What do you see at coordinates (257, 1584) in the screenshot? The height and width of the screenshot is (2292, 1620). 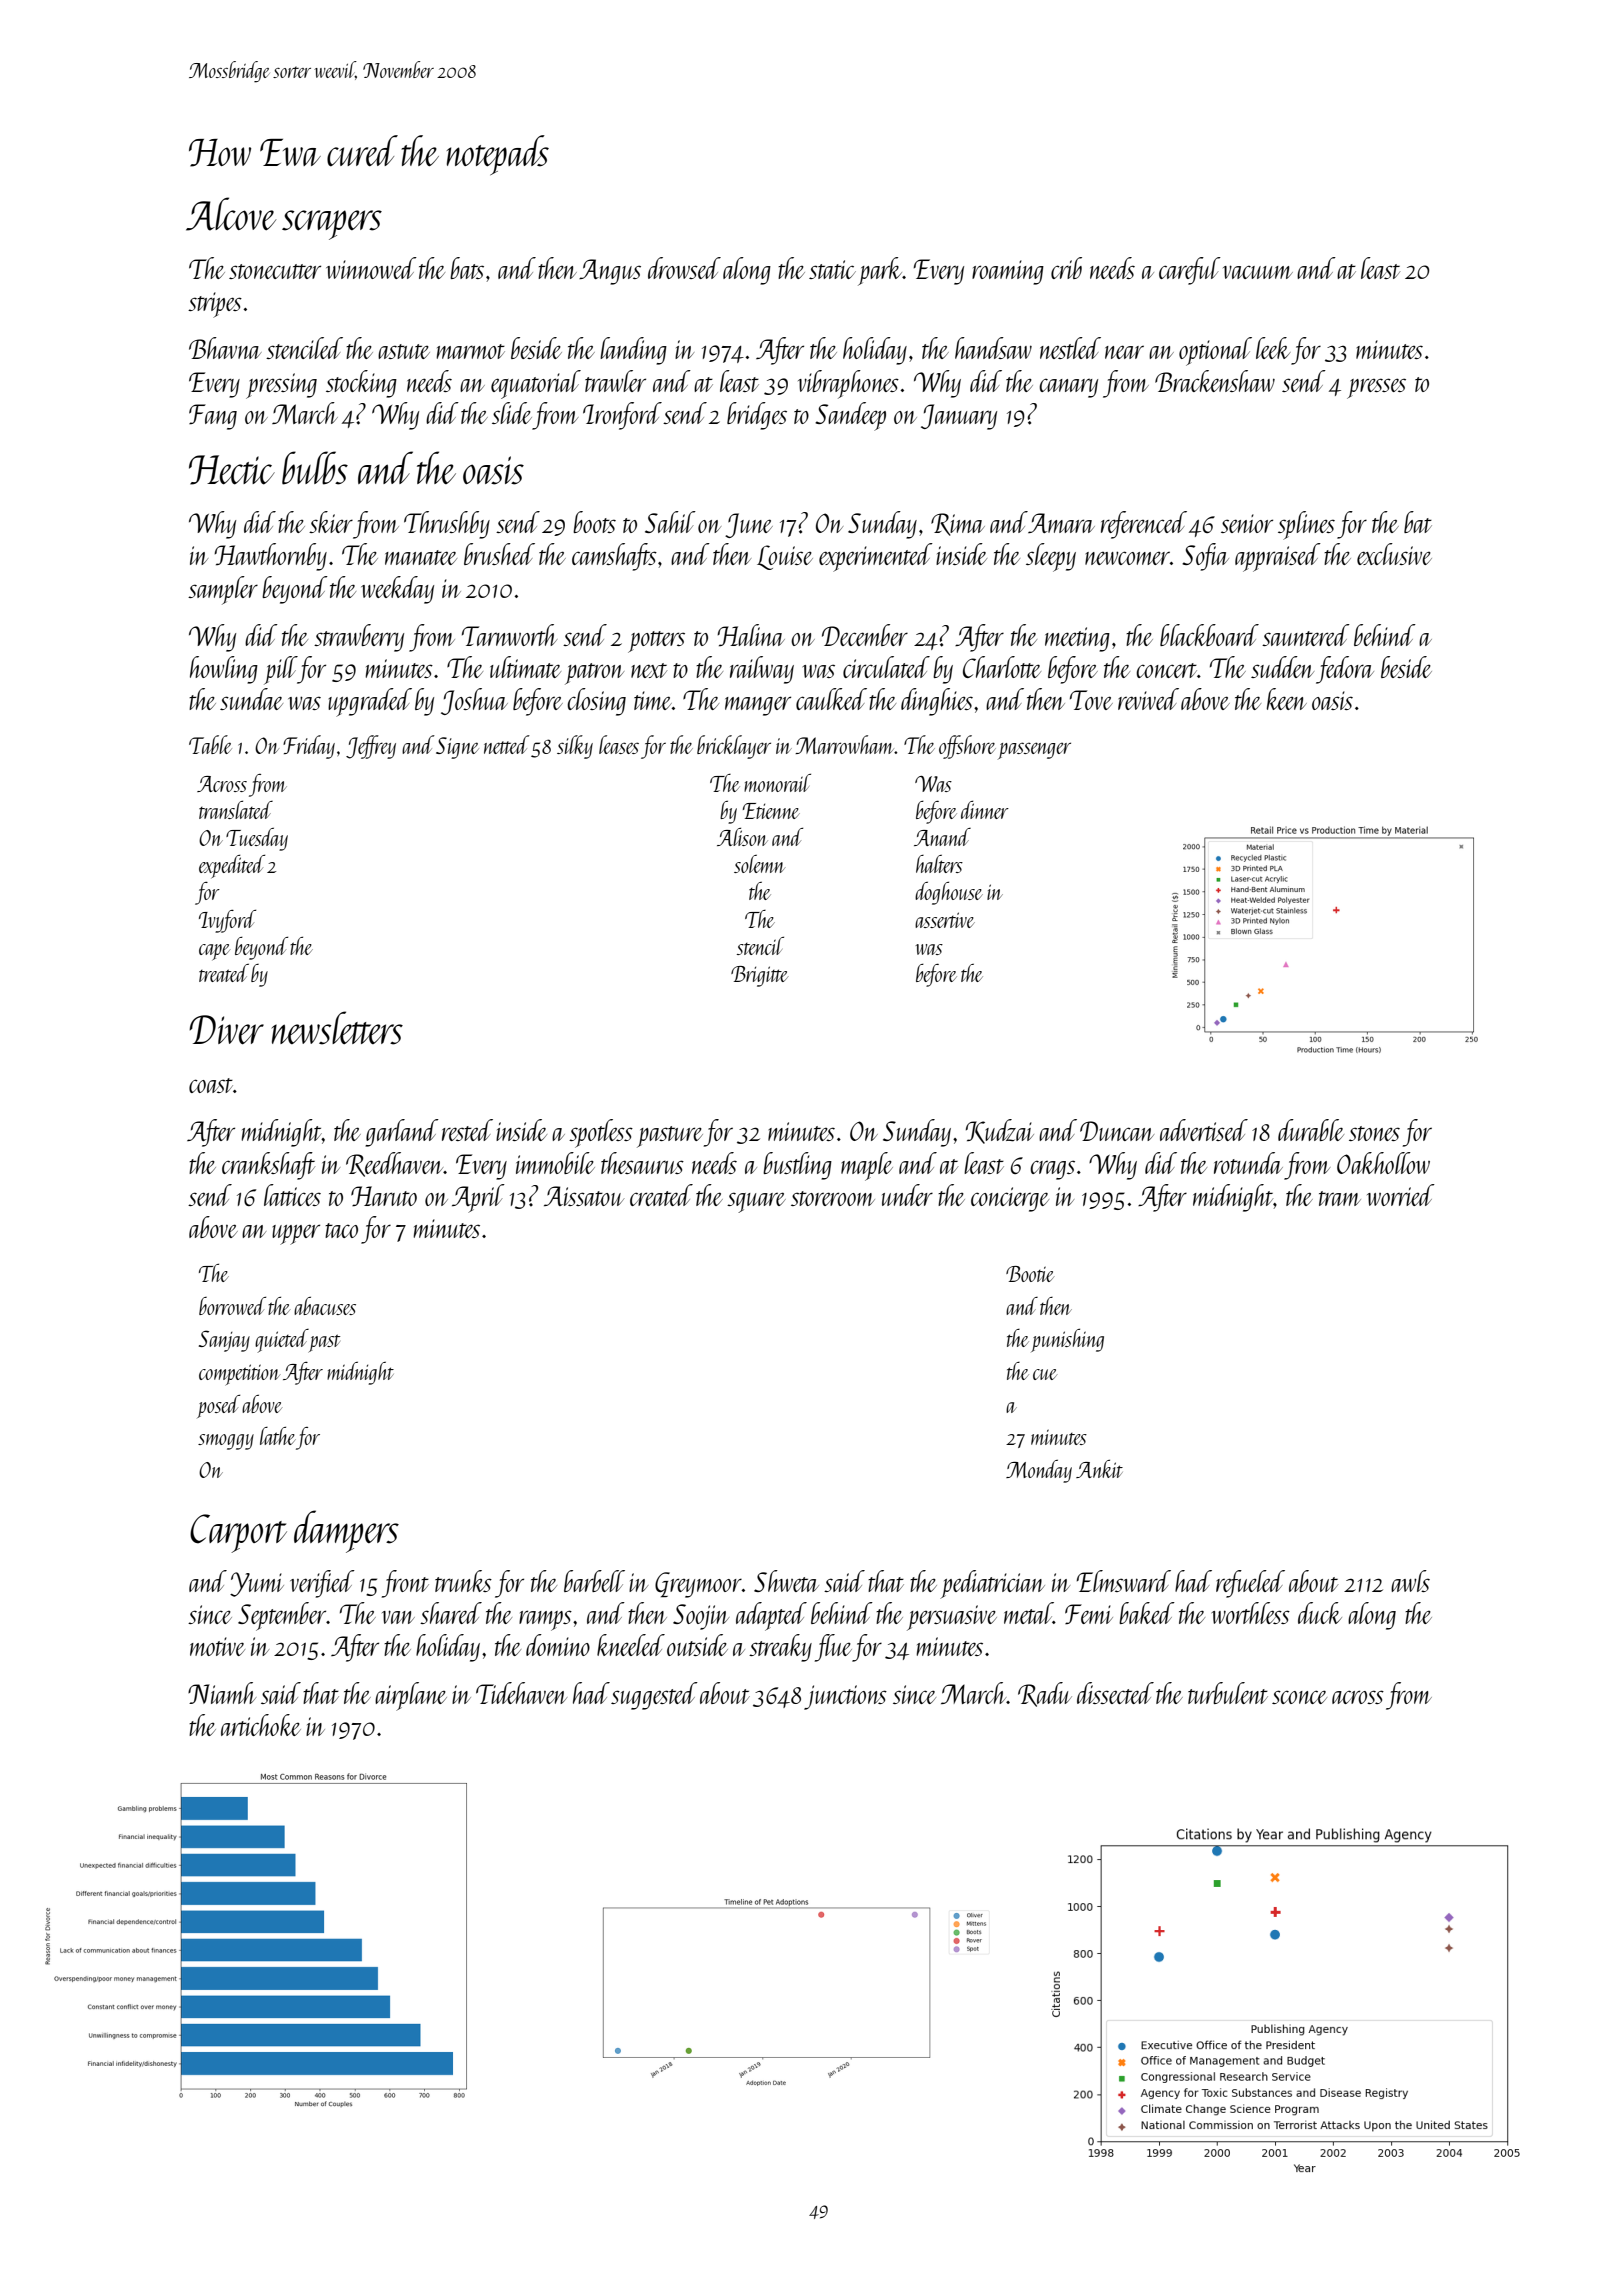 I see `Yumi` at bounding box center [257, 1584].
